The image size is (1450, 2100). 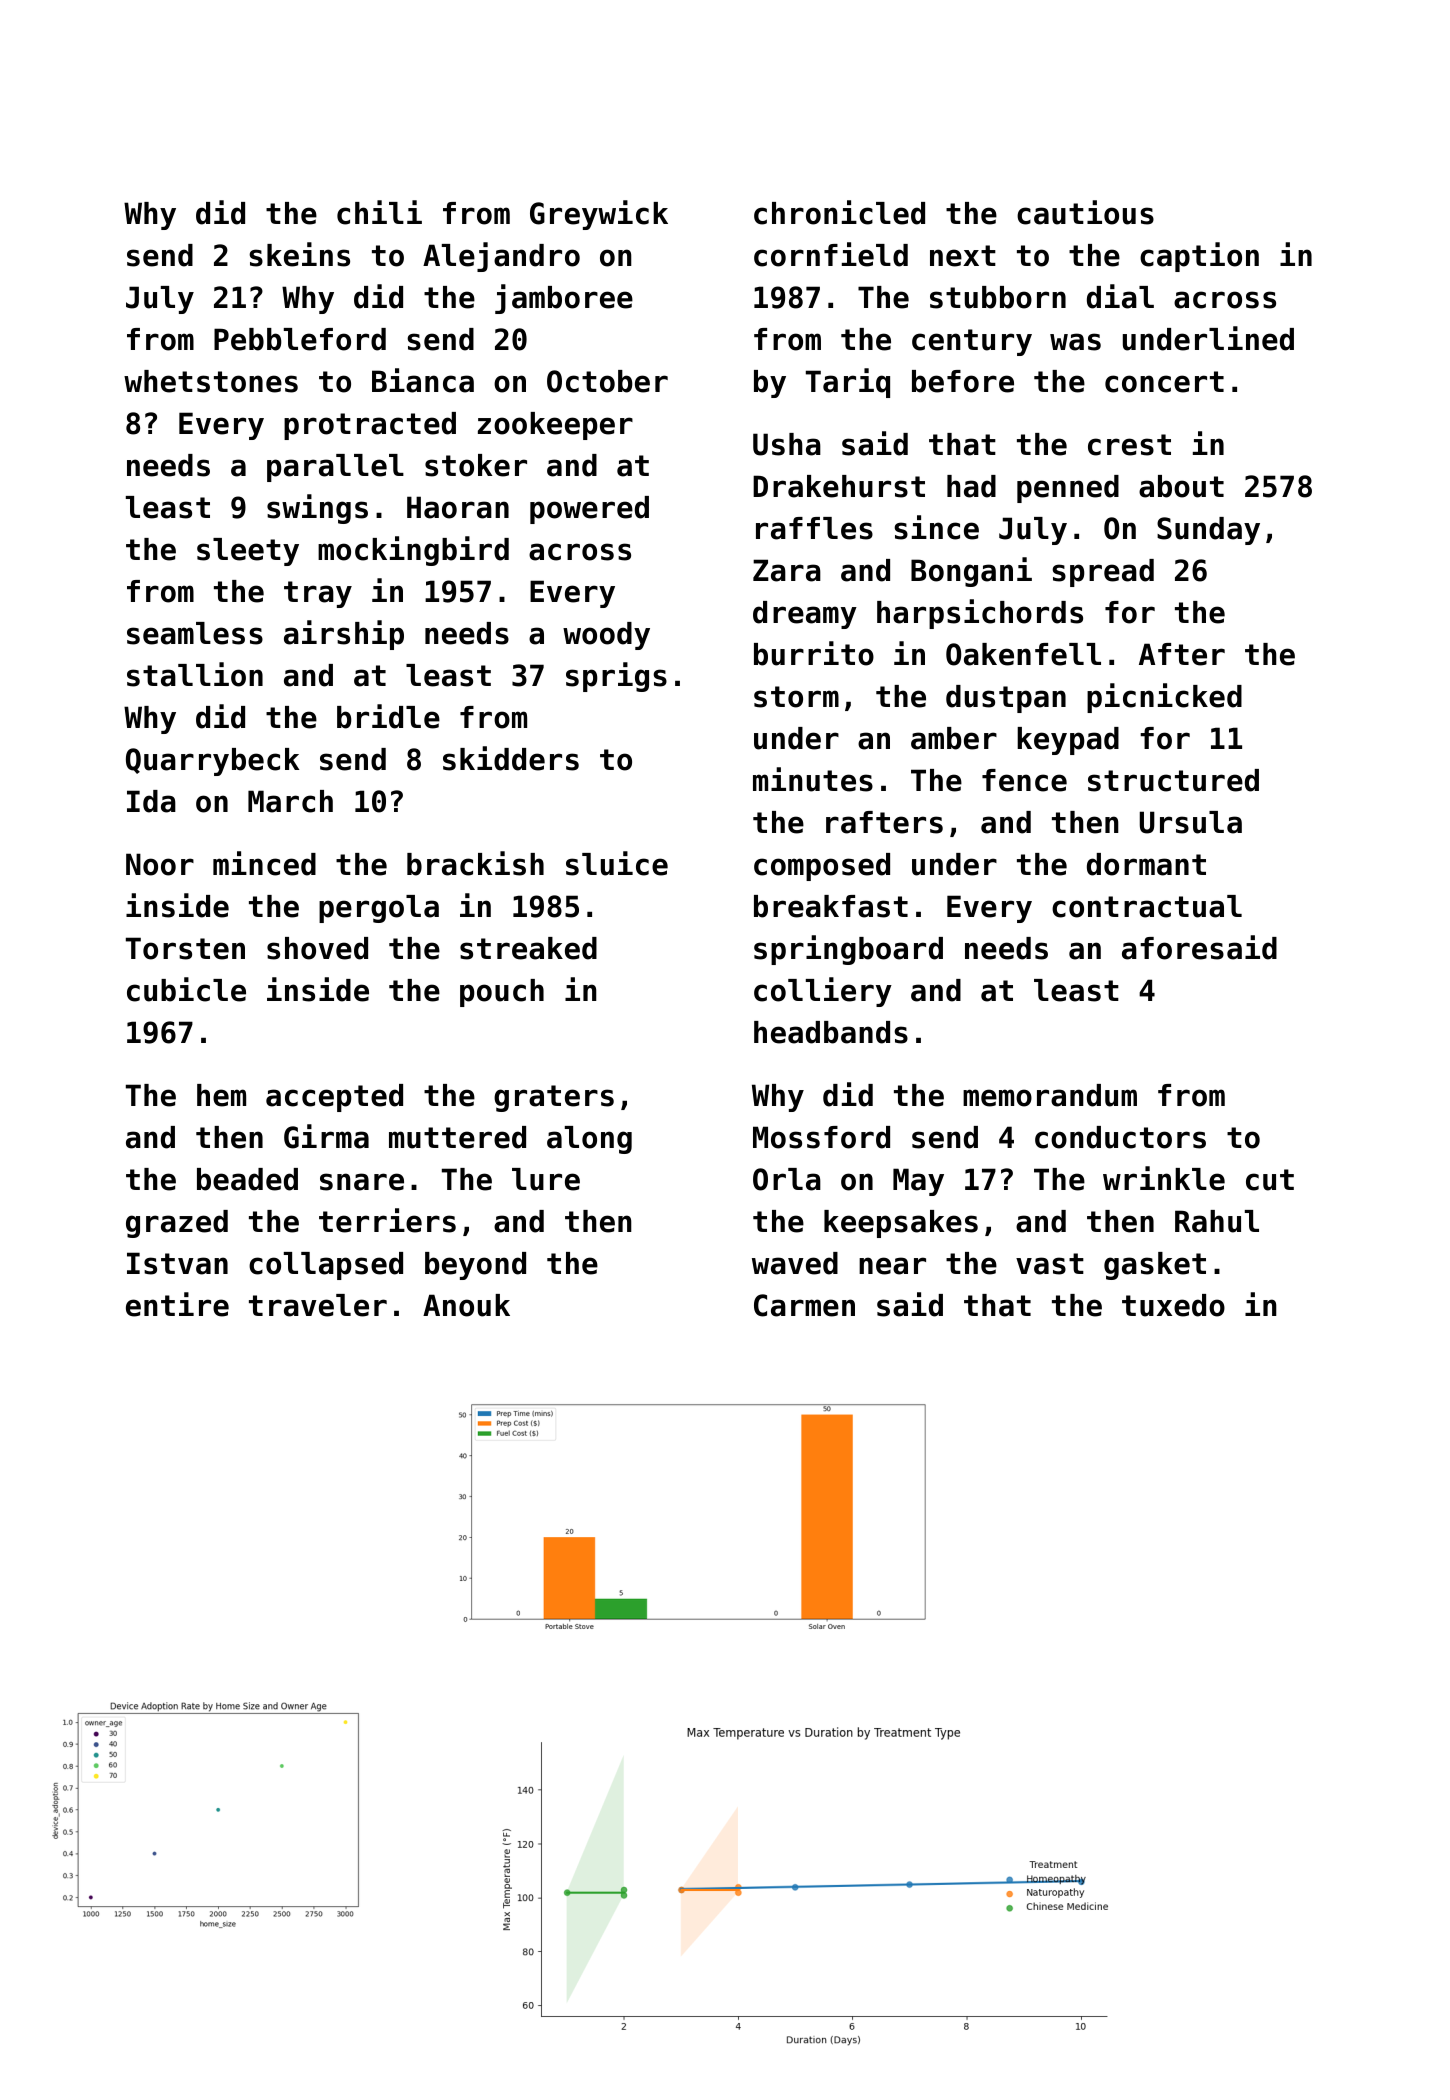 What do you see at coordinates (795, 1263) in the document?
I see `waved` at bounding box center [795, 1263].
